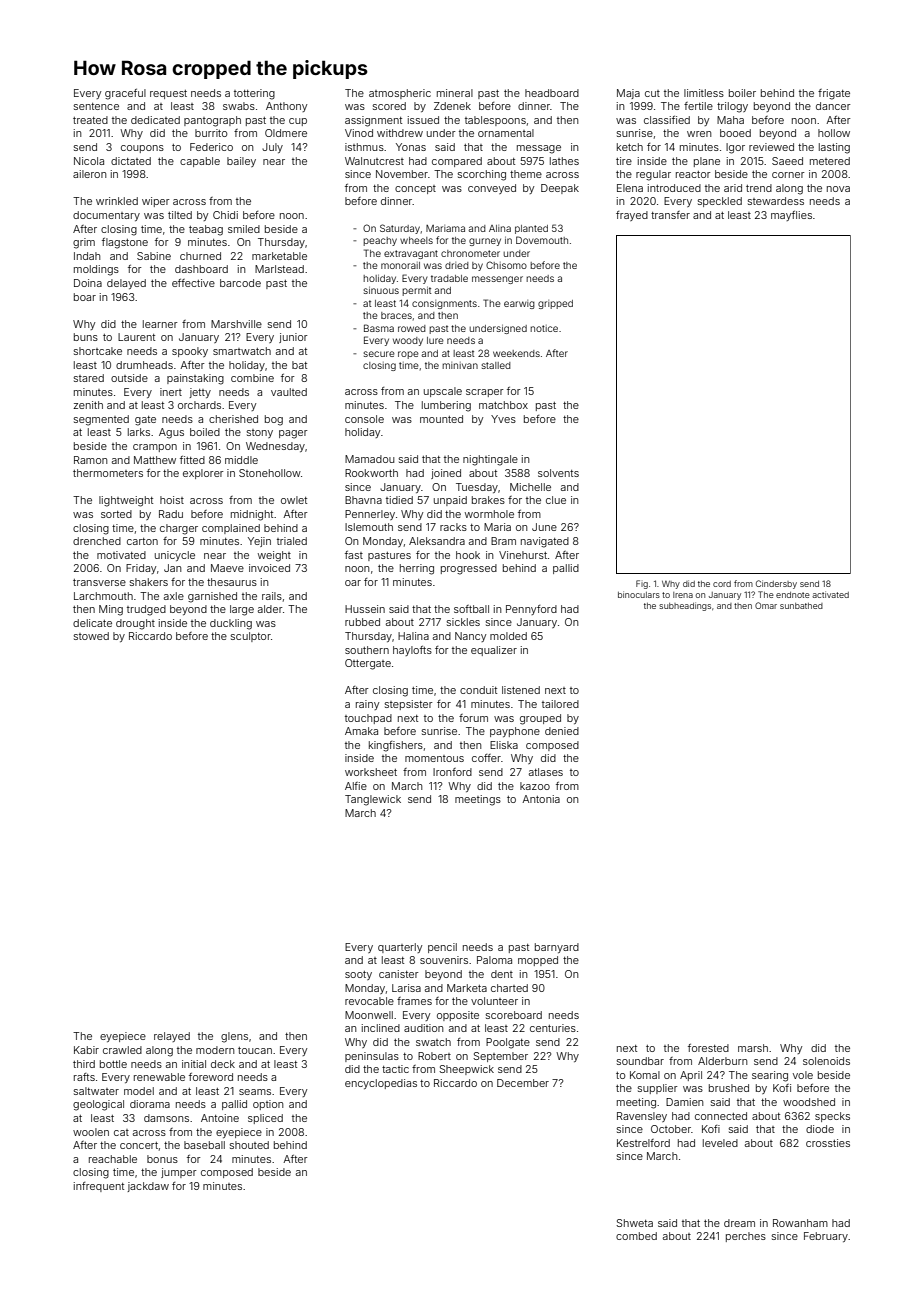  I want to click on mayflies, so click(791, 216).
